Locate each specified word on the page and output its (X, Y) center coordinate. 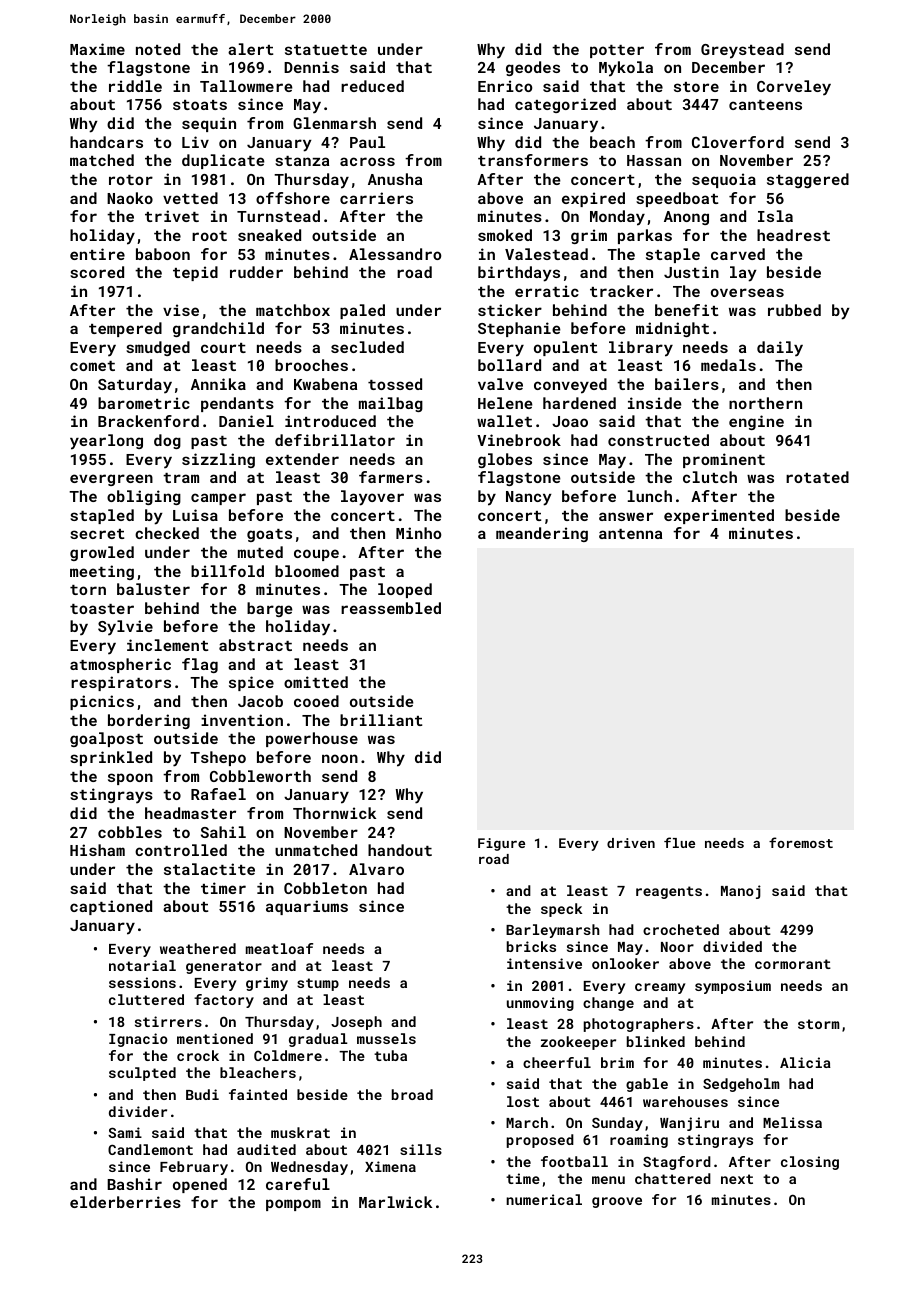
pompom (293, 1205)
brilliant (381, 720)
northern (765, 403)
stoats (200, 105)
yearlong (106, 442)
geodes (533, 68)
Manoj (741, 892)
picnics (102, 702)
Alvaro (376, 869)
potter (617, 51)
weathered (198, 948)
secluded (367, 347)
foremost (801, 842)
